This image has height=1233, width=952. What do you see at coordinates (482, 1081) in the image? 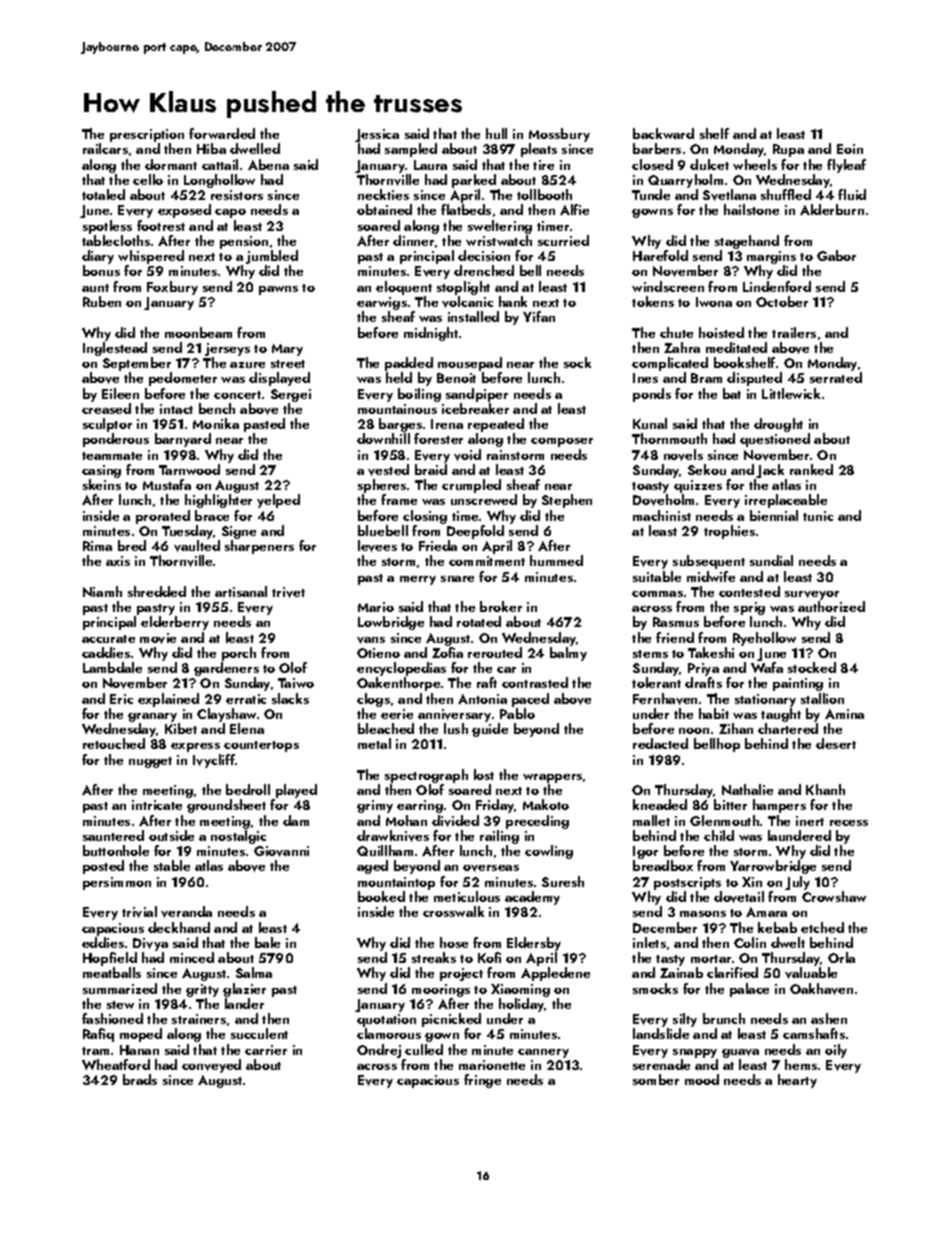
I see `fringe` at bounding box center [482, 1081].
